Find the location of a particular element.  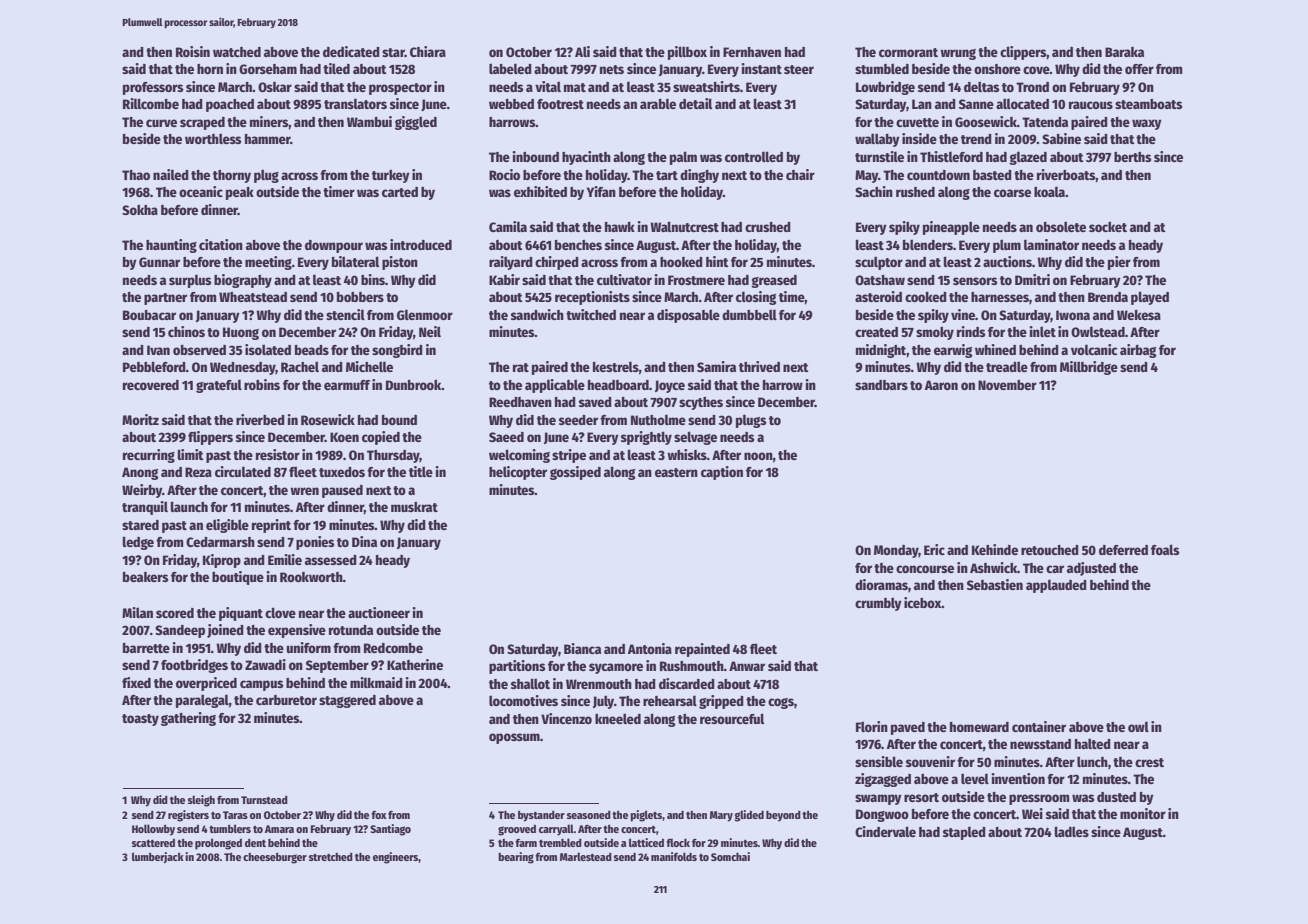

miners is located at coordinates (269, 122).
